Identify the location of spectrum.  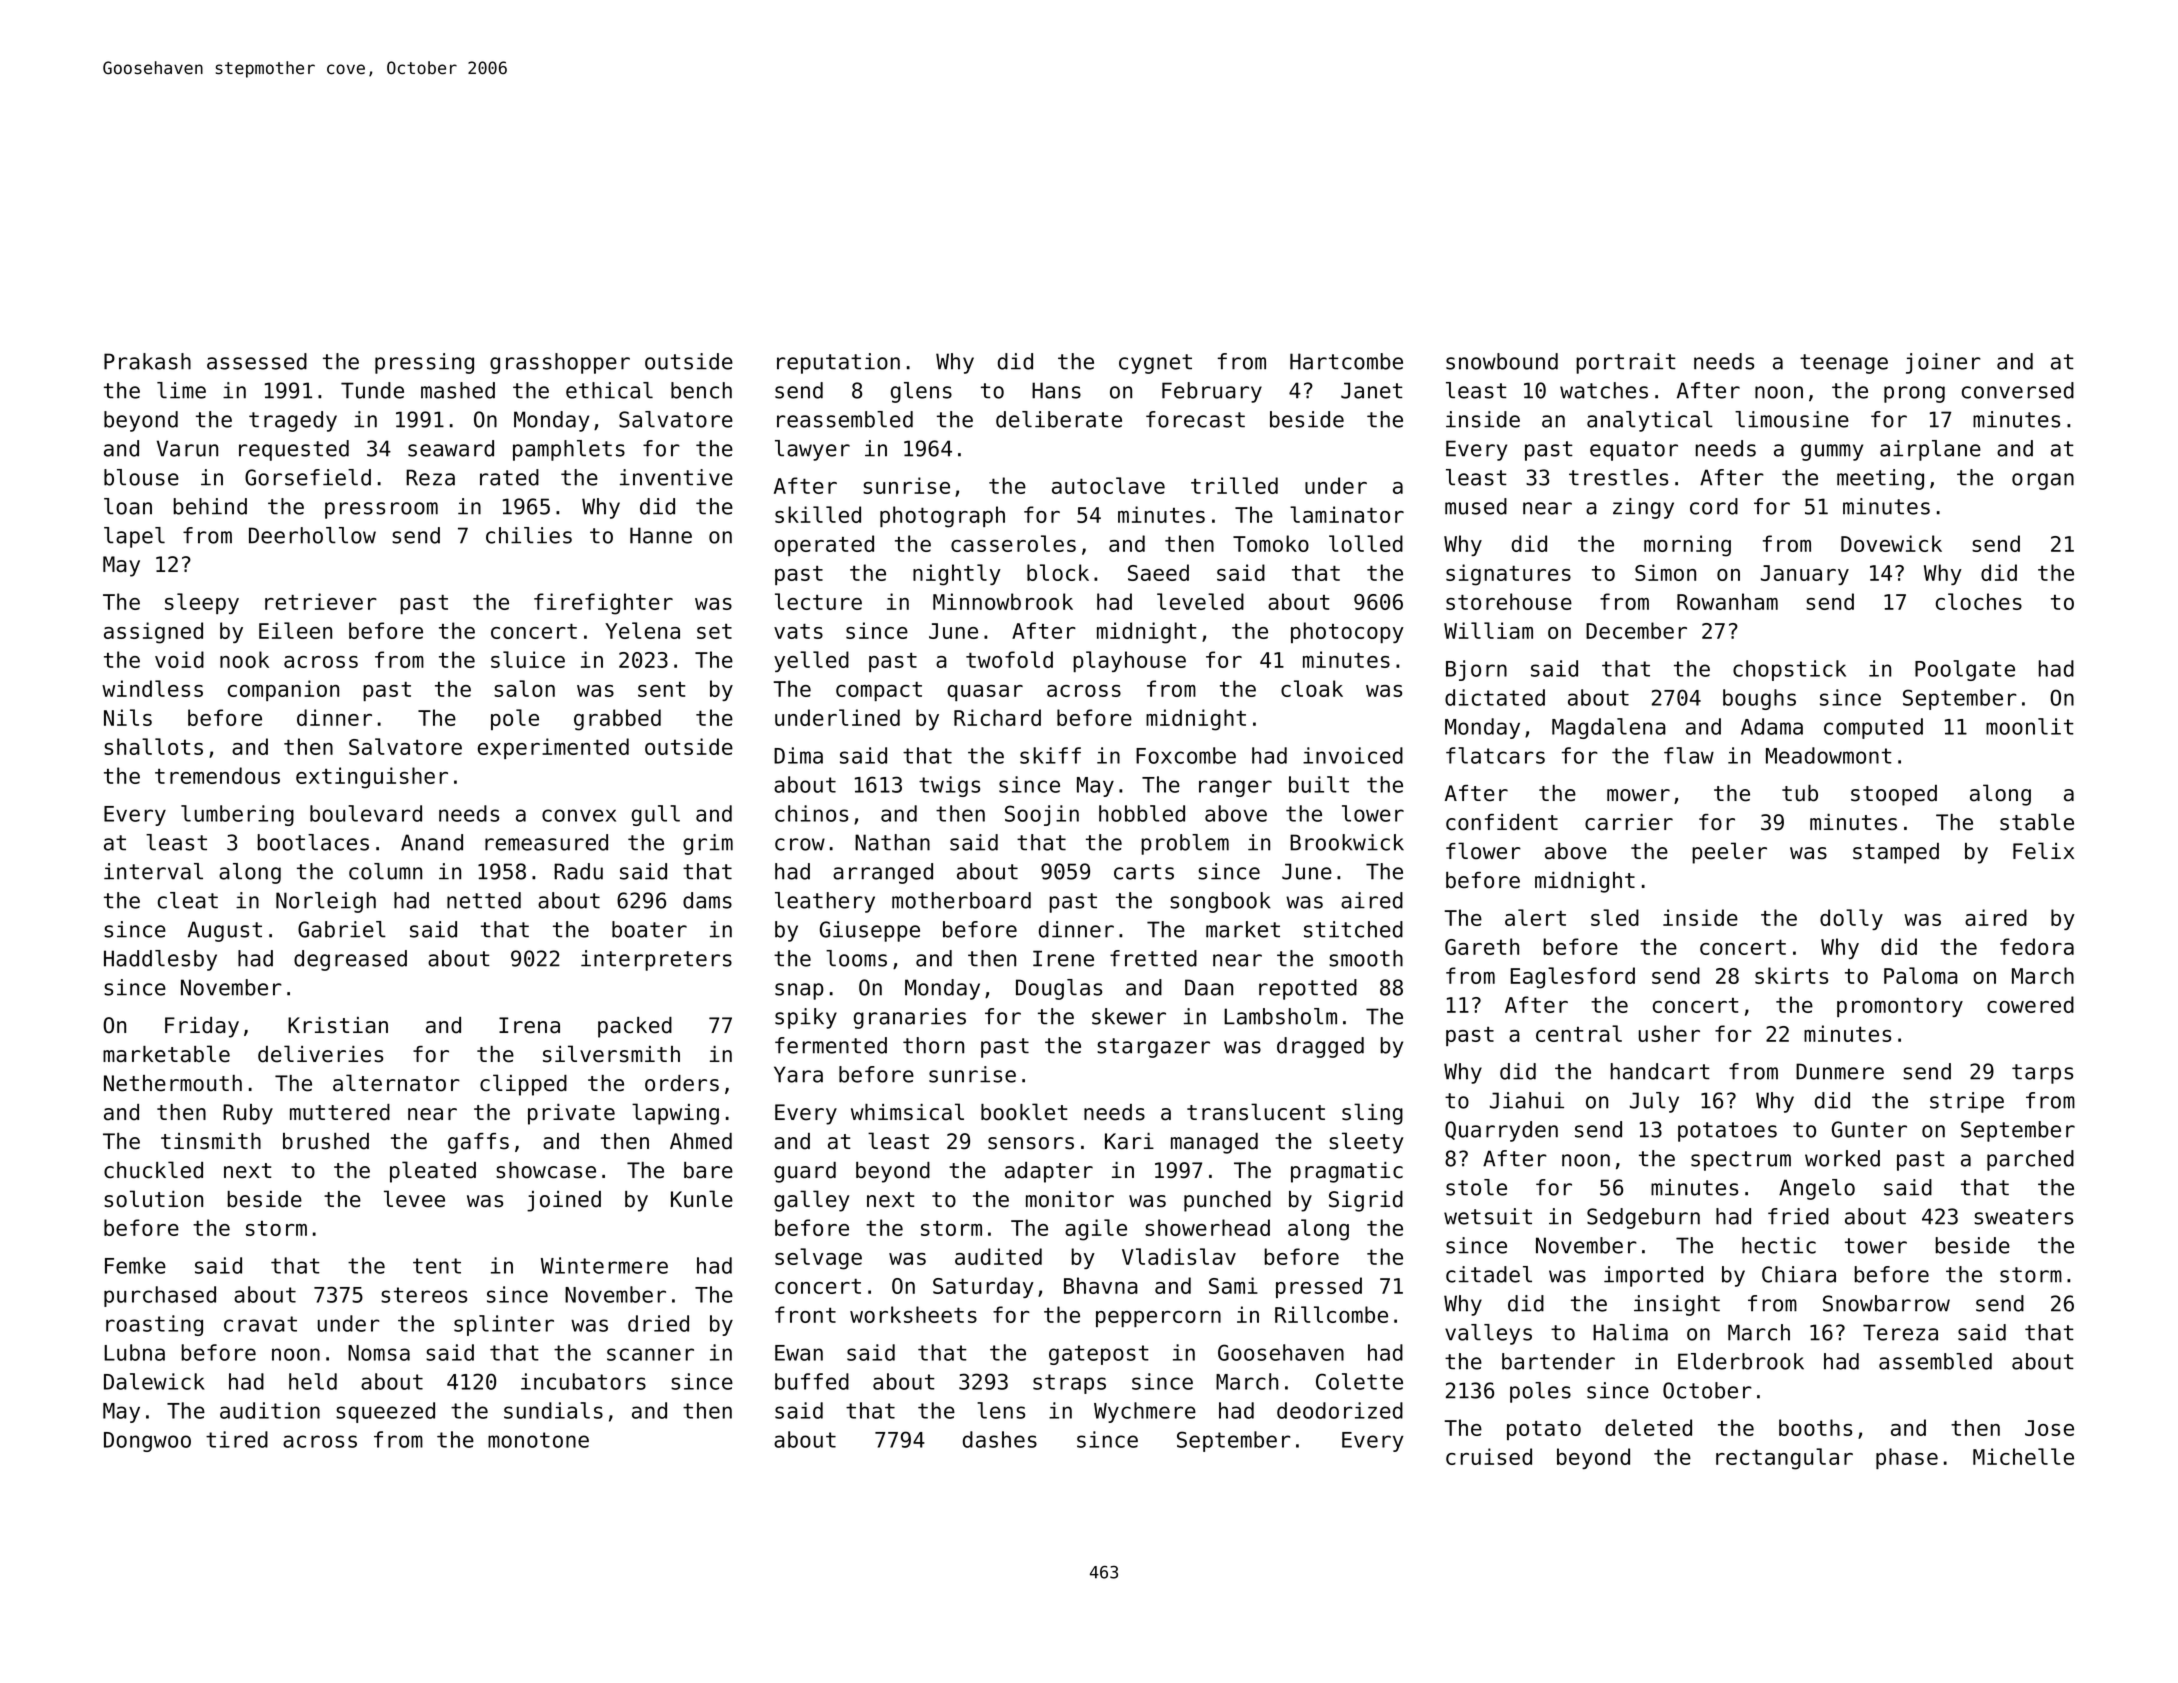
(1741, 1161).
